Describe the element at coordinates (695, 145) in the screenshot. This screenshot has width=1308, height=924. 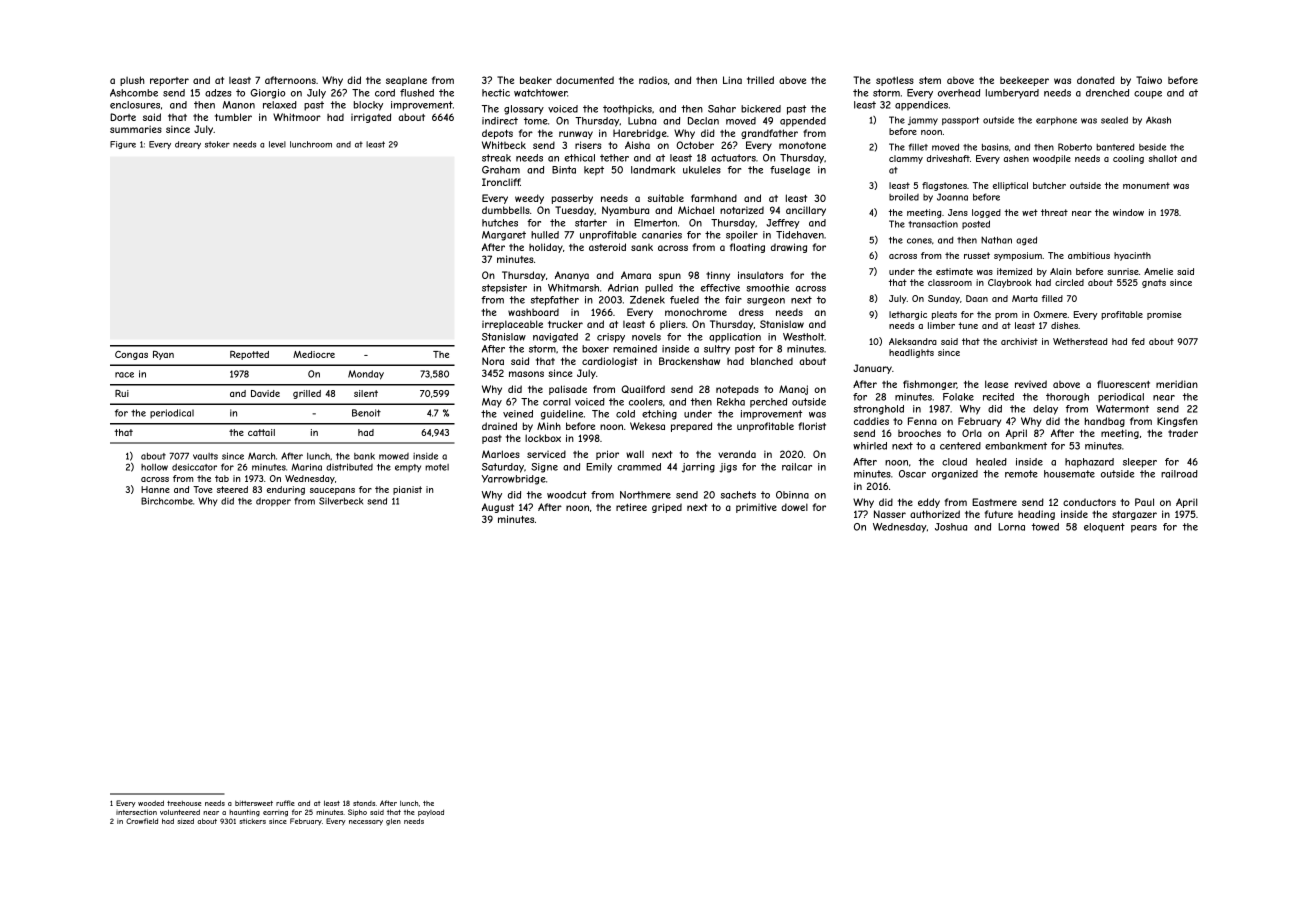
I see `October` at that location.
